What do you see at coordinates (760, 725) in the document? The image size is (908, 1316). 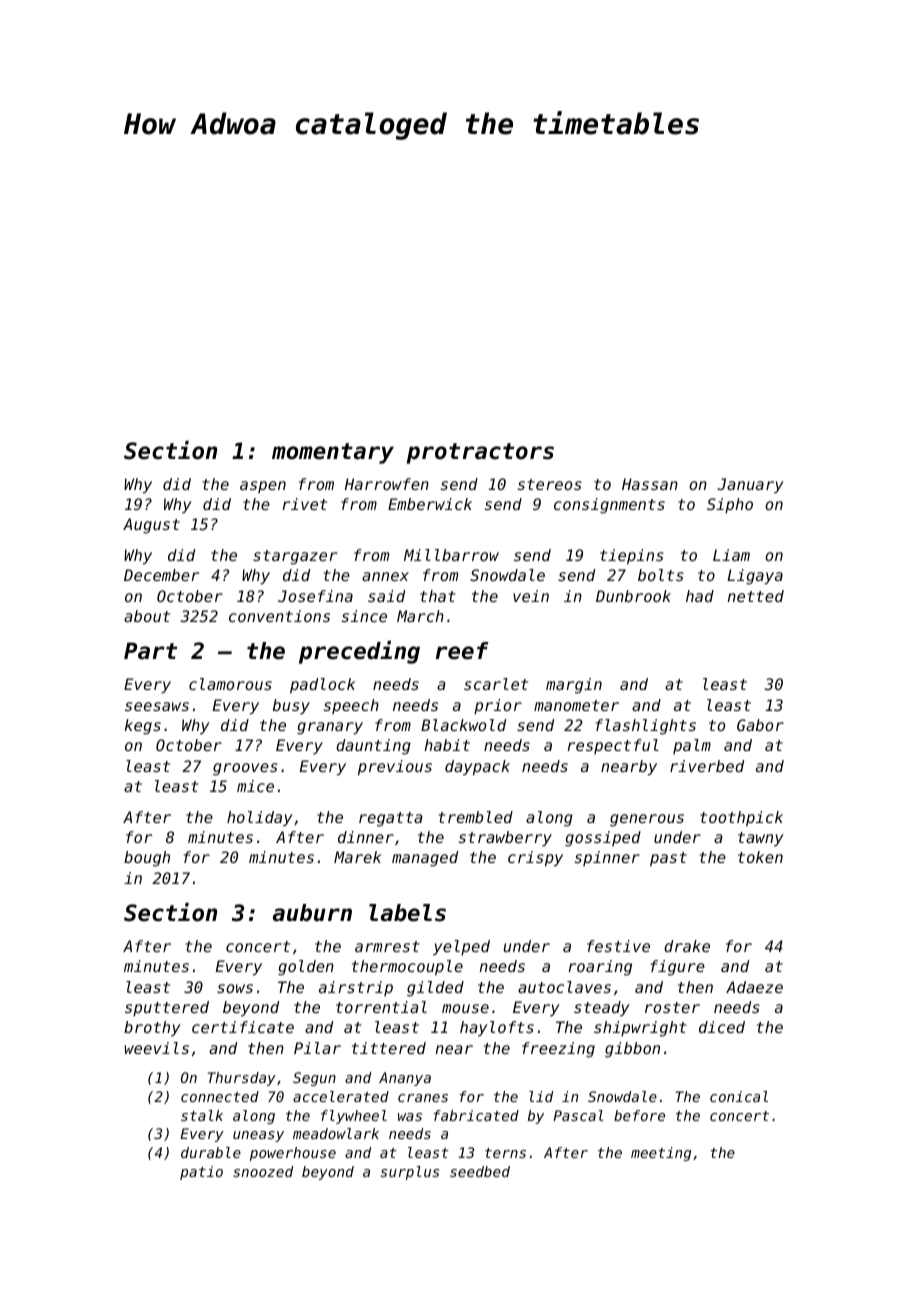 I see `Gabor` at bounding box center [760, 725].
